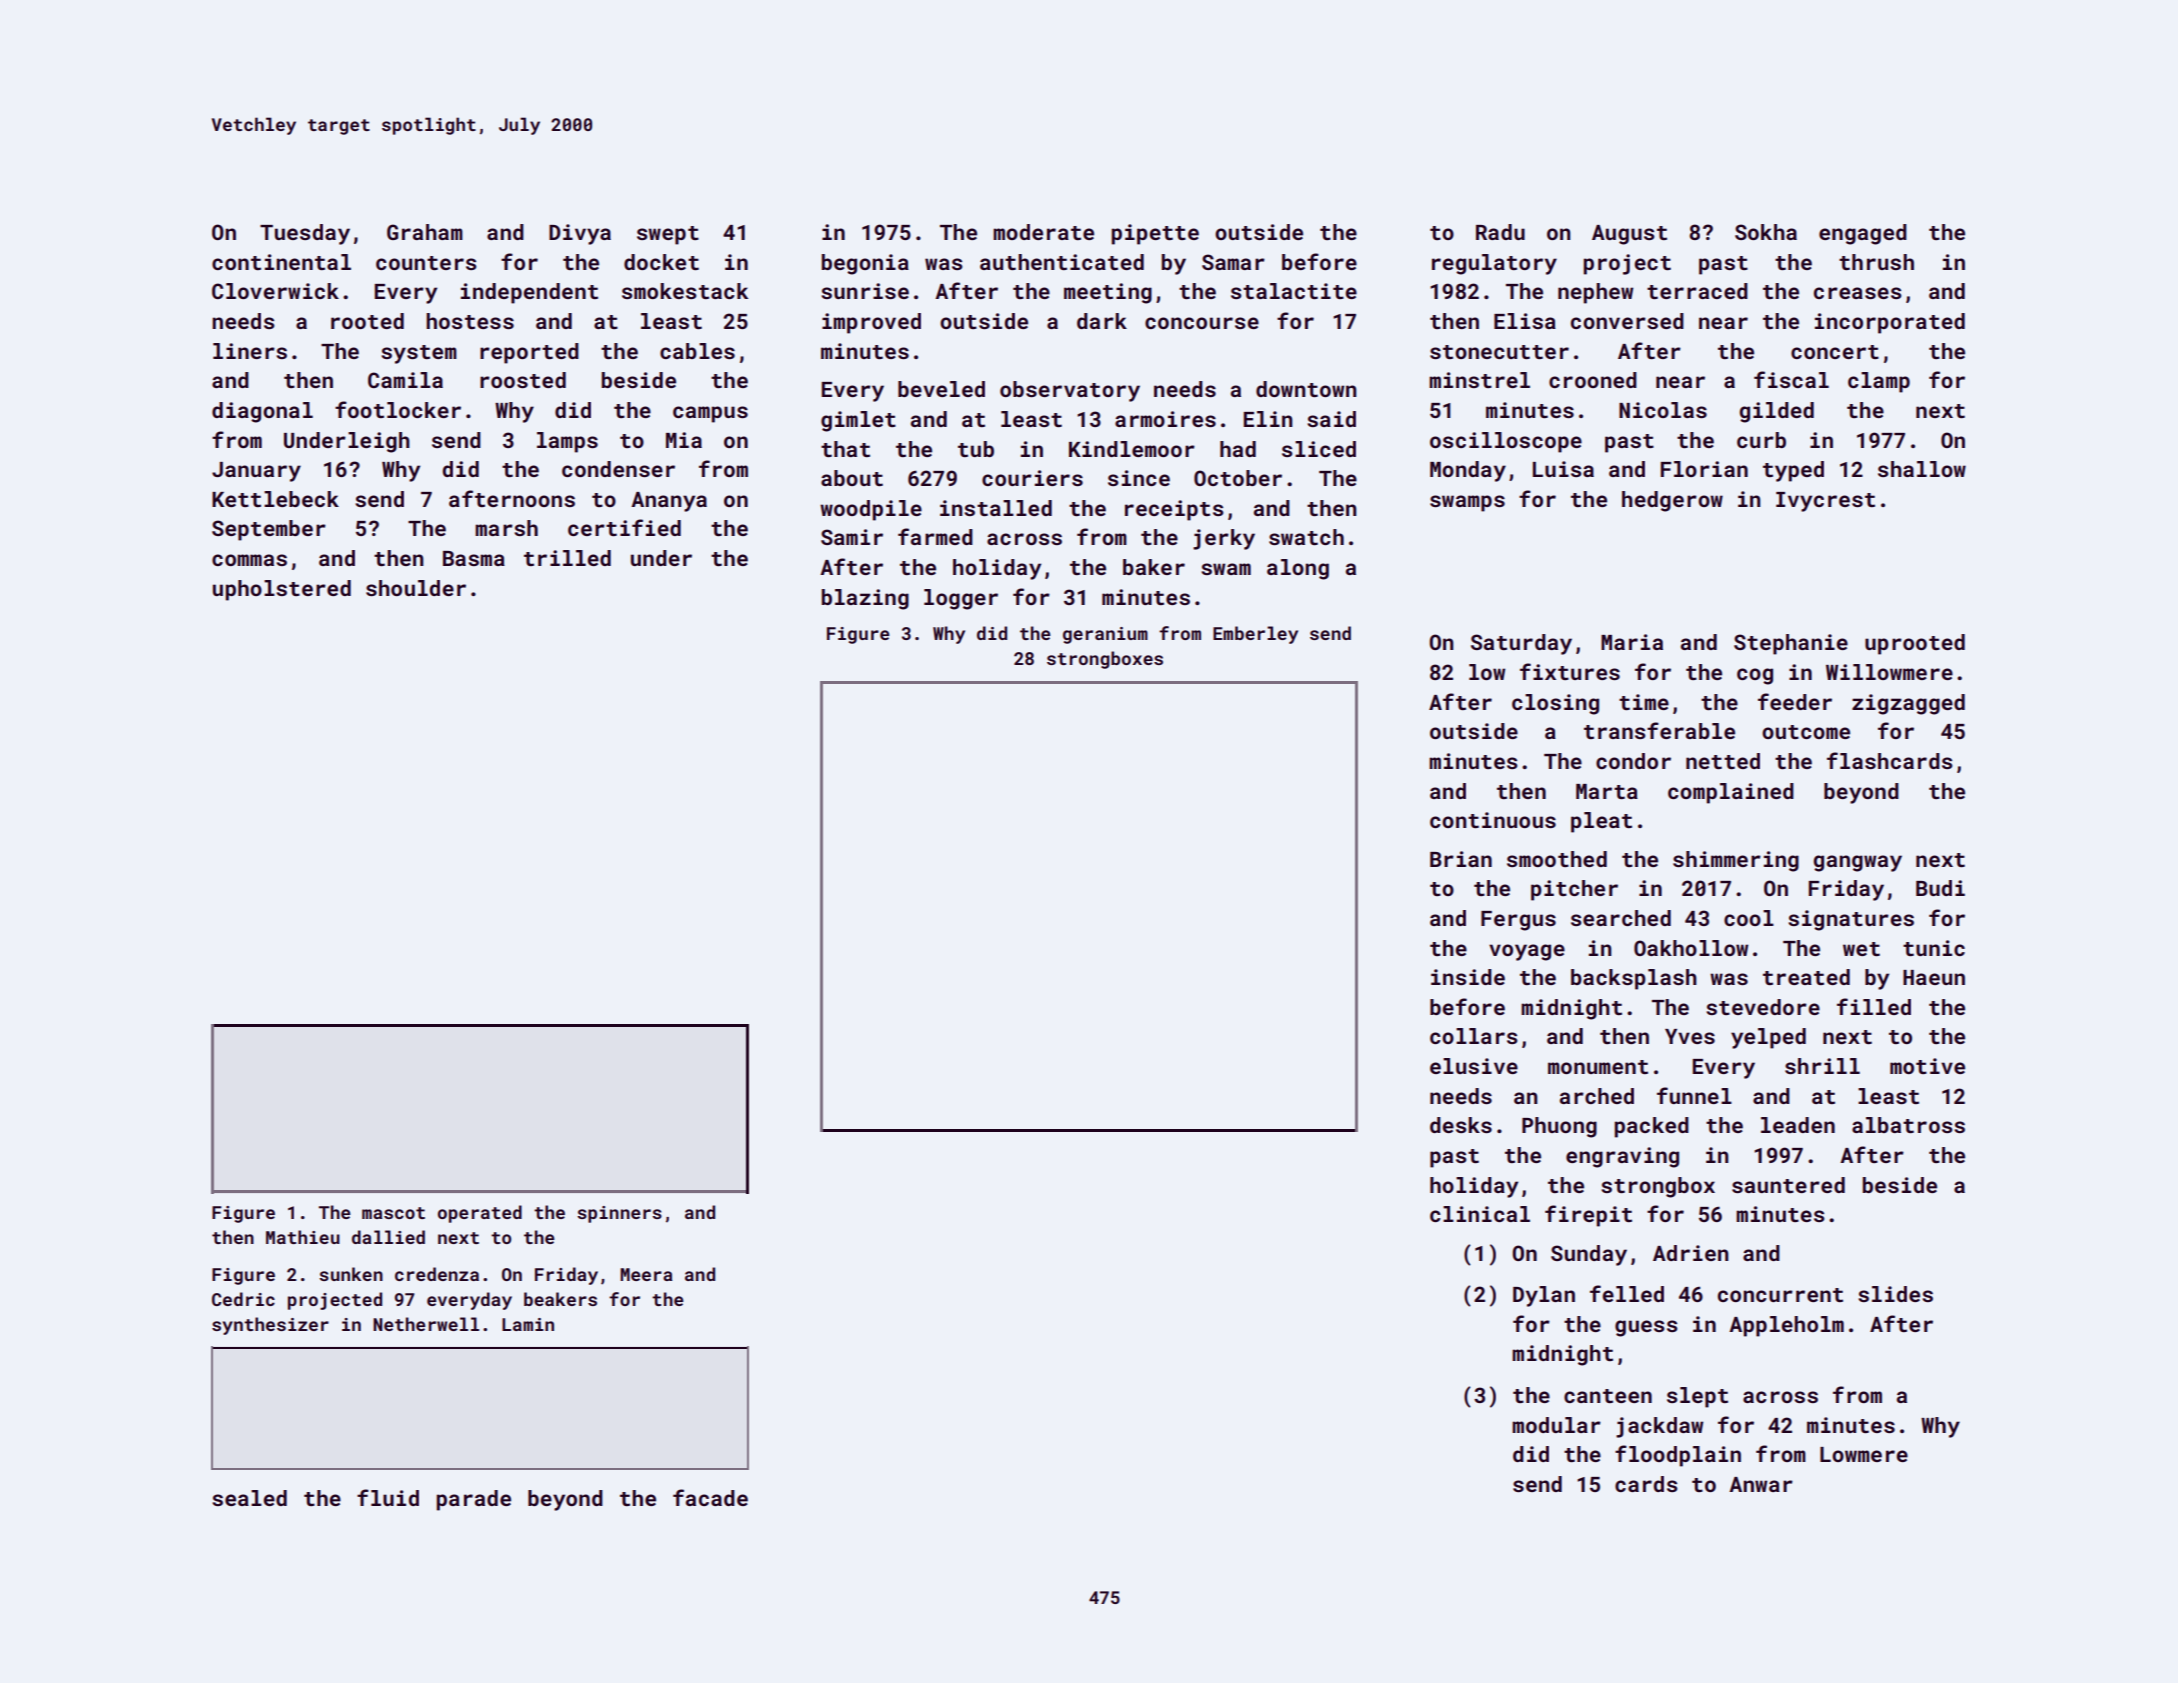  What do you see at coordinates (393, 1213) in the image?
I see `mascot` at bounding box center [393, 1213].
